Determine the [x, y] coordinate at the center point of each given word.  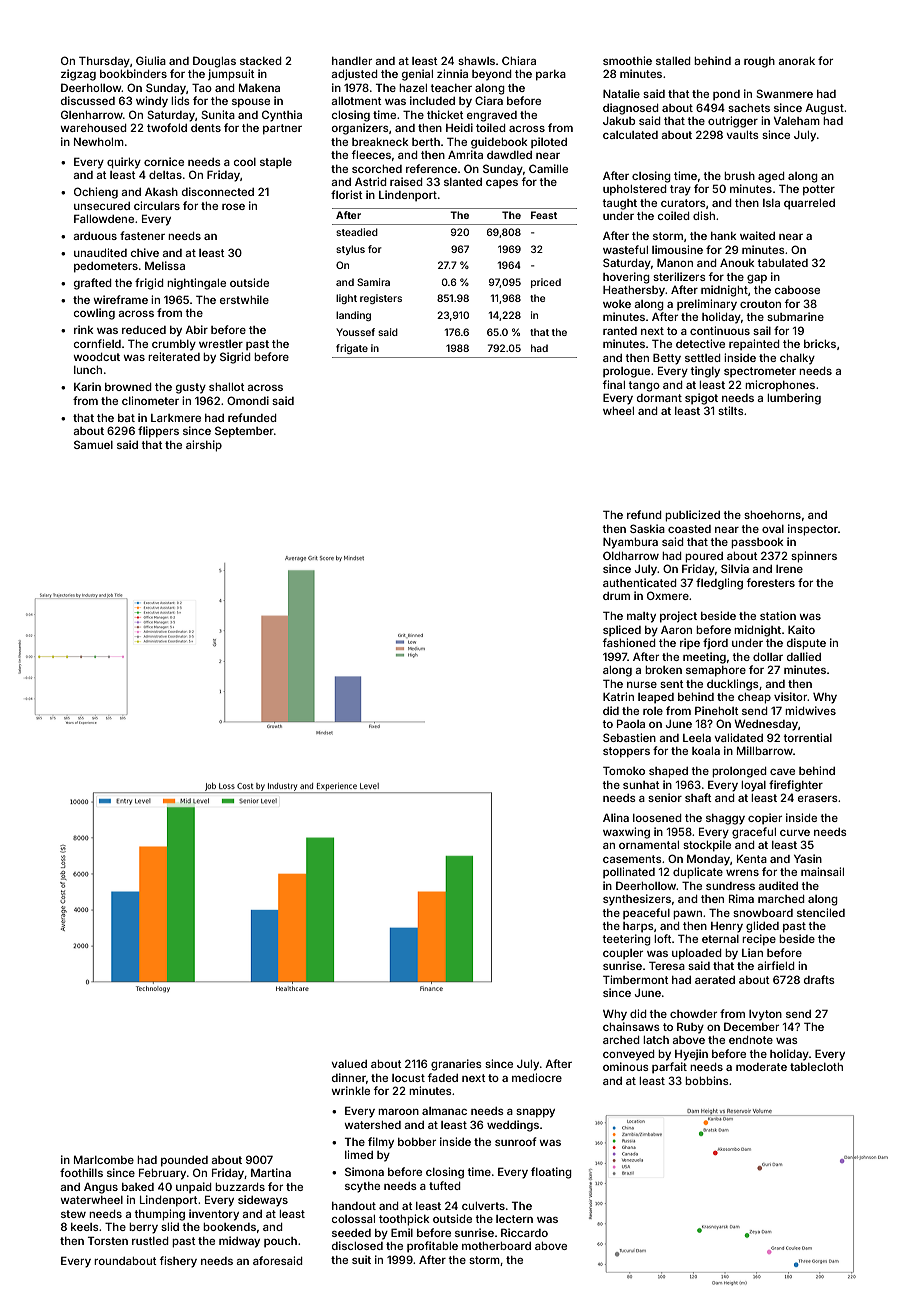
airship [204, 446]
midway [239, 1242]
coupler [623, 954]
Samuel [93, 444]
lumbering [794, 399]
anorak [796, 61]
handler [352, 61]
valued [349, 1064]
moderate [761, 1067]
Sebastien [629, 737]
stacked [261, 61]
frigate [352, 349]
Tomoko [624, 770]
